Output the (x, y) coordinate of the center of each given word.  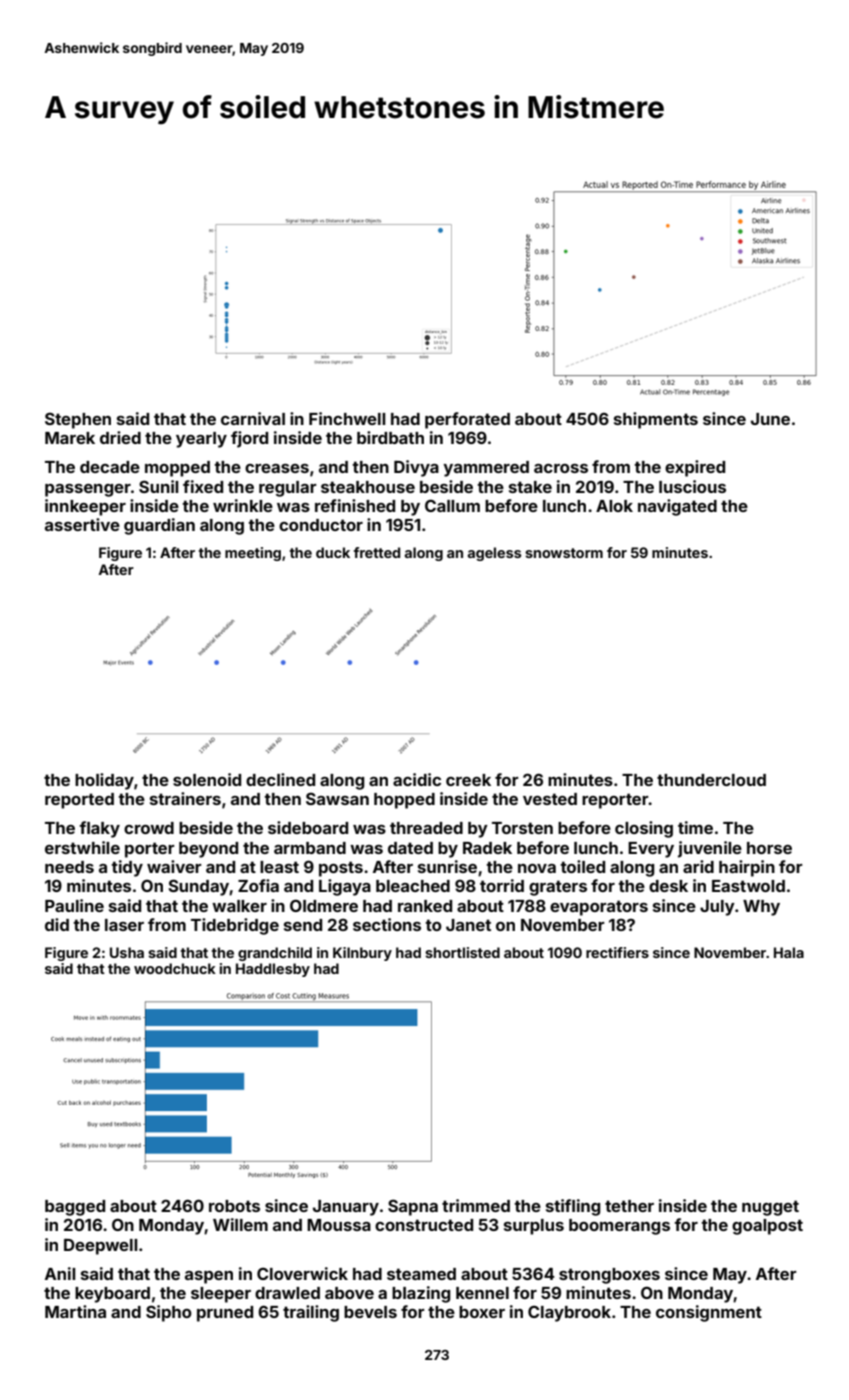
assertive (82, 524)
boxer (482, 1312)
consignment (709, 1313)
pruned (225, 1314)
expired (695, 468)
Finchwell (347, 418)
